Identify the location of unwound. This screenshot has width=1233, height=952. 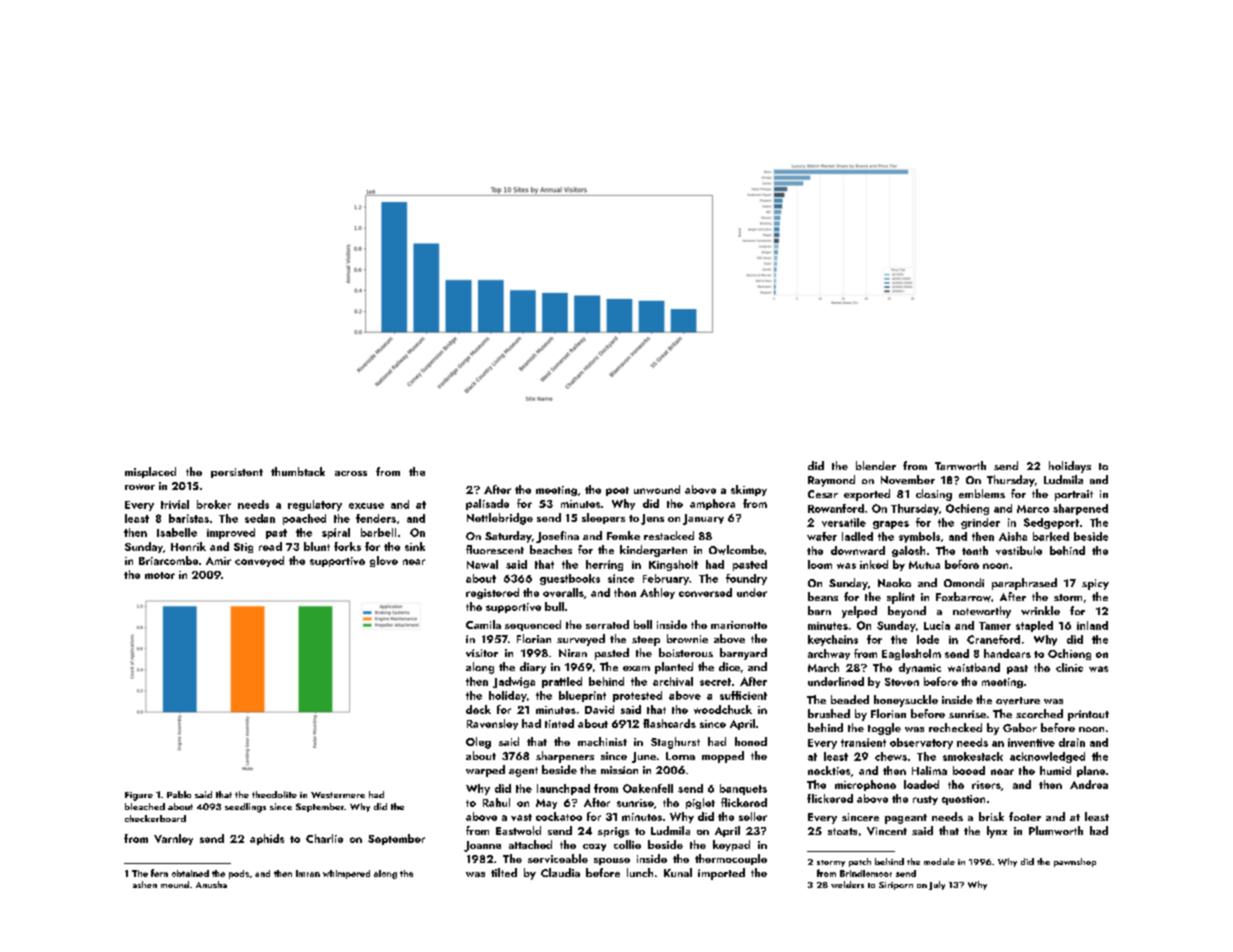
(657, 489).
